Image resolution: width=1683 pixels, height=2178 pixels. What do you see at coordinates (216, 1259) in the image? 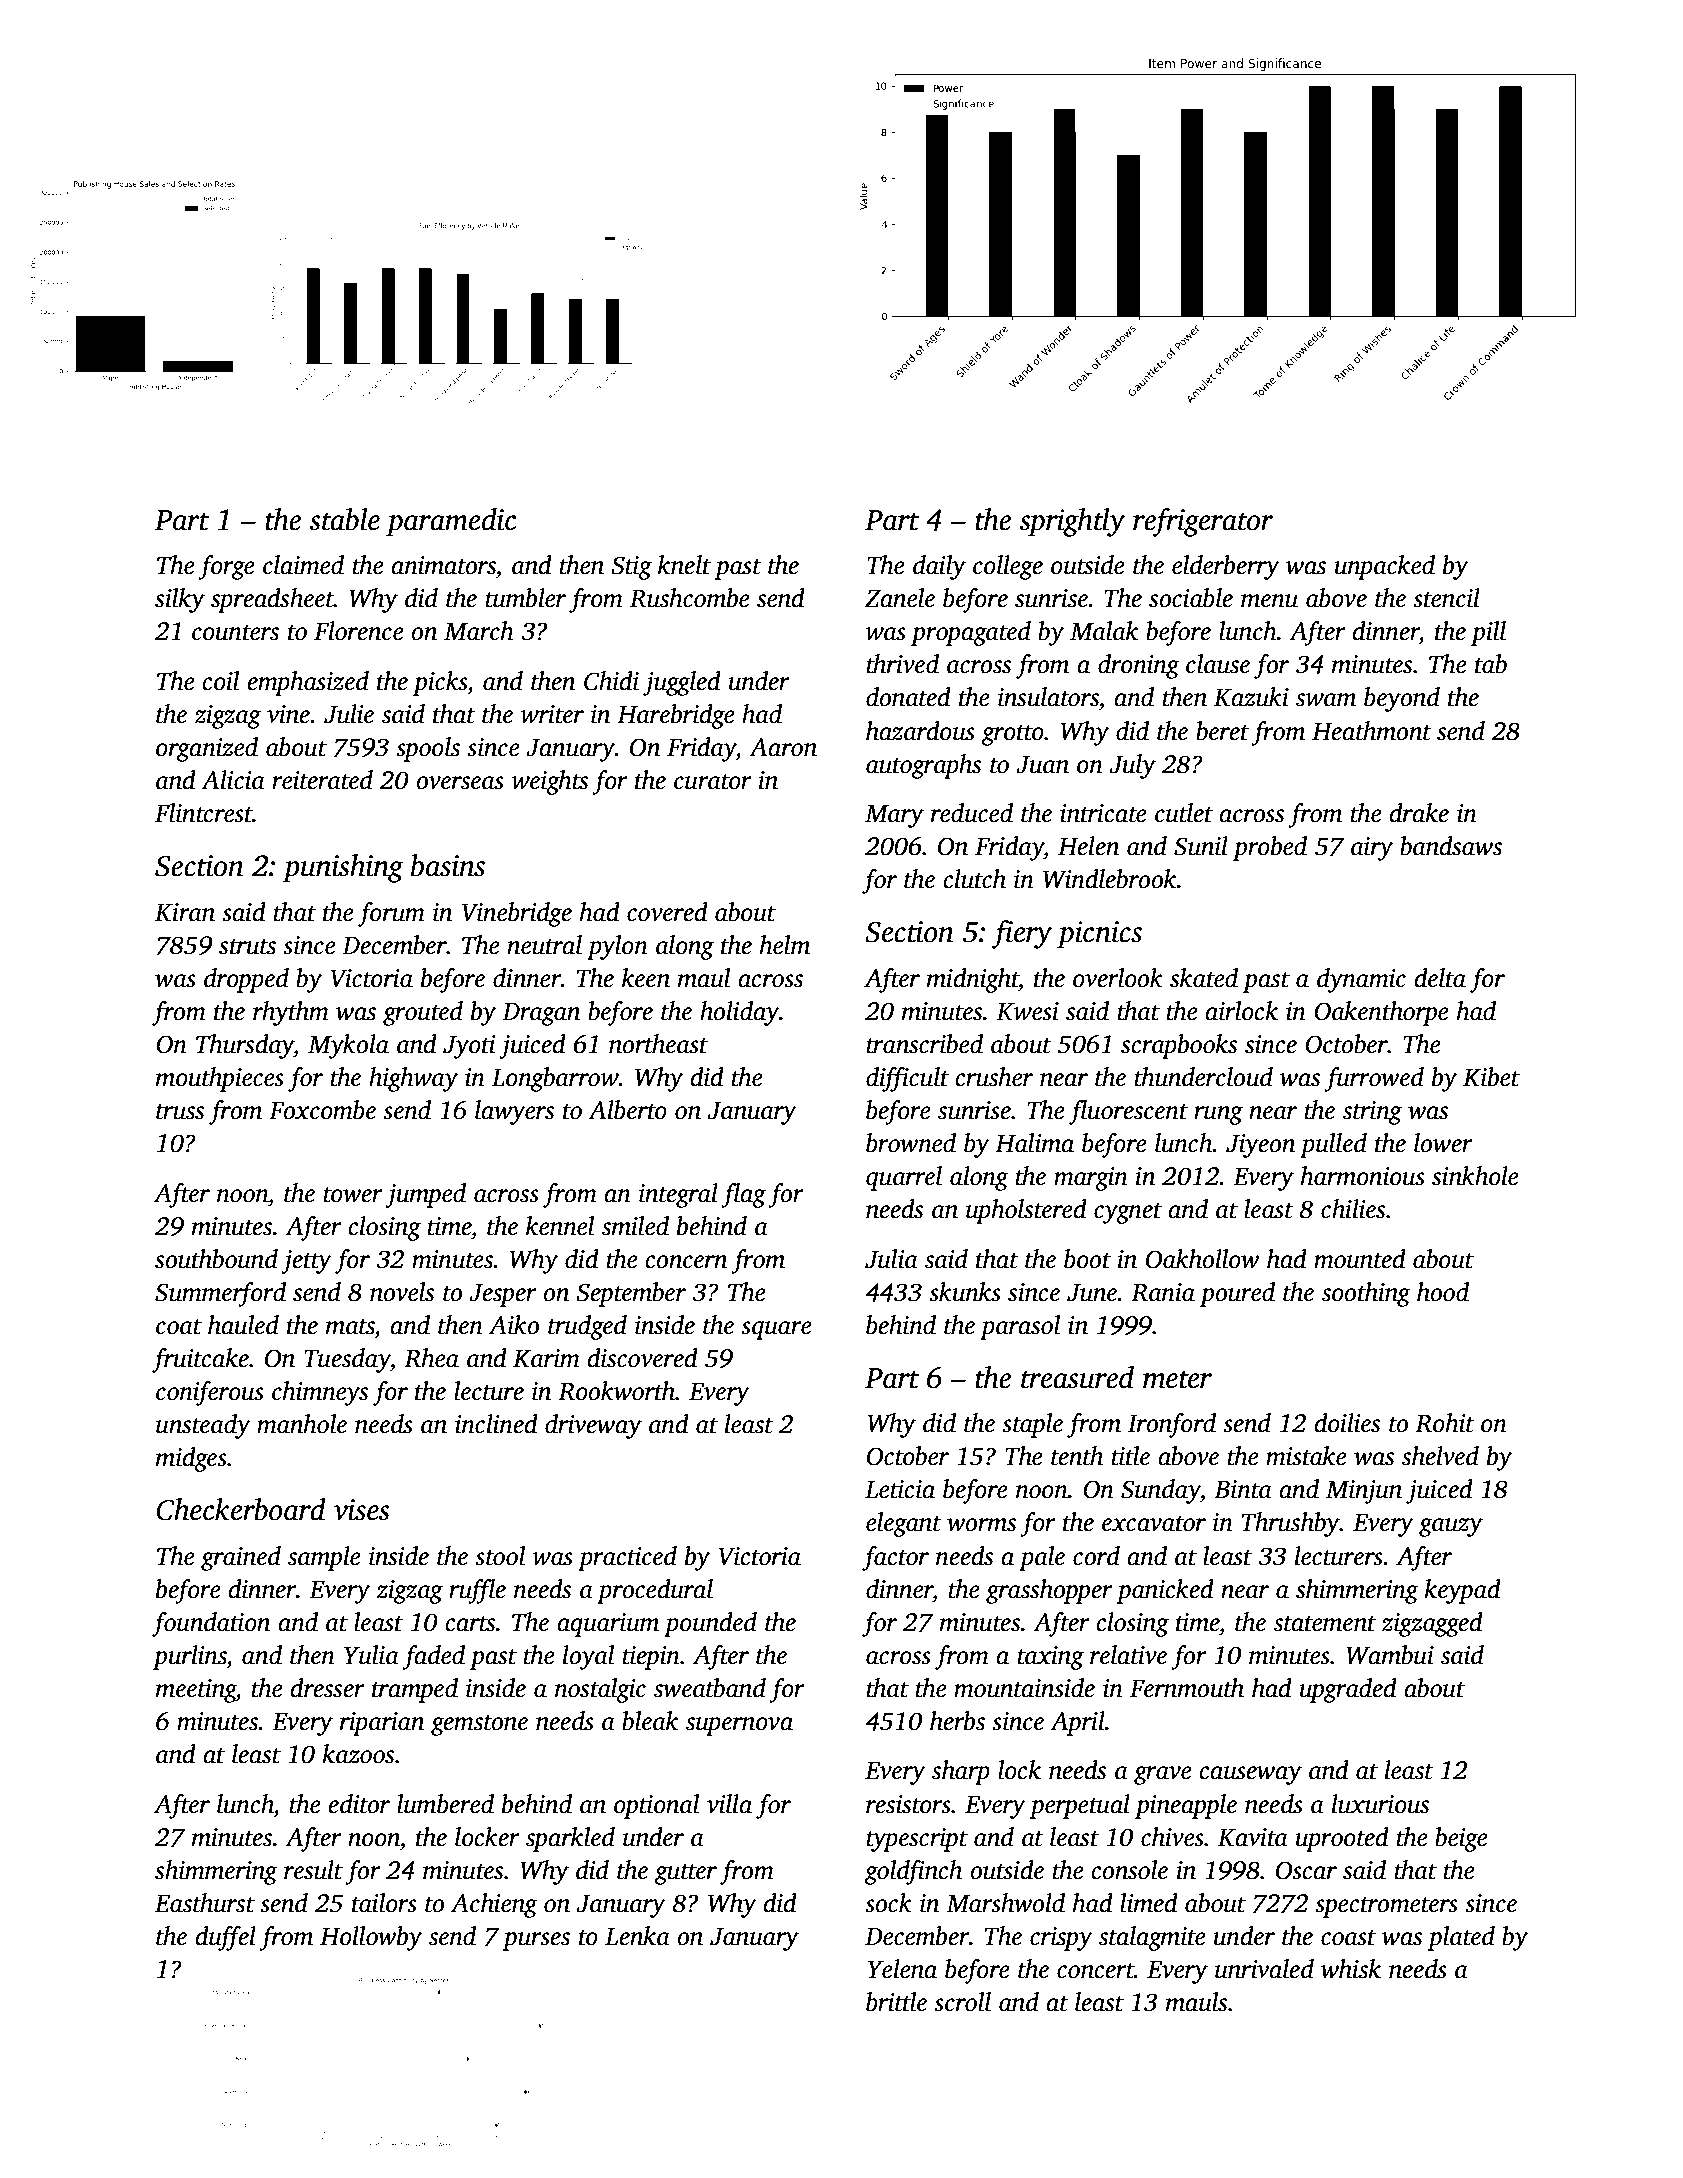
I see `southbound` at bounding box center [216, 1259].
